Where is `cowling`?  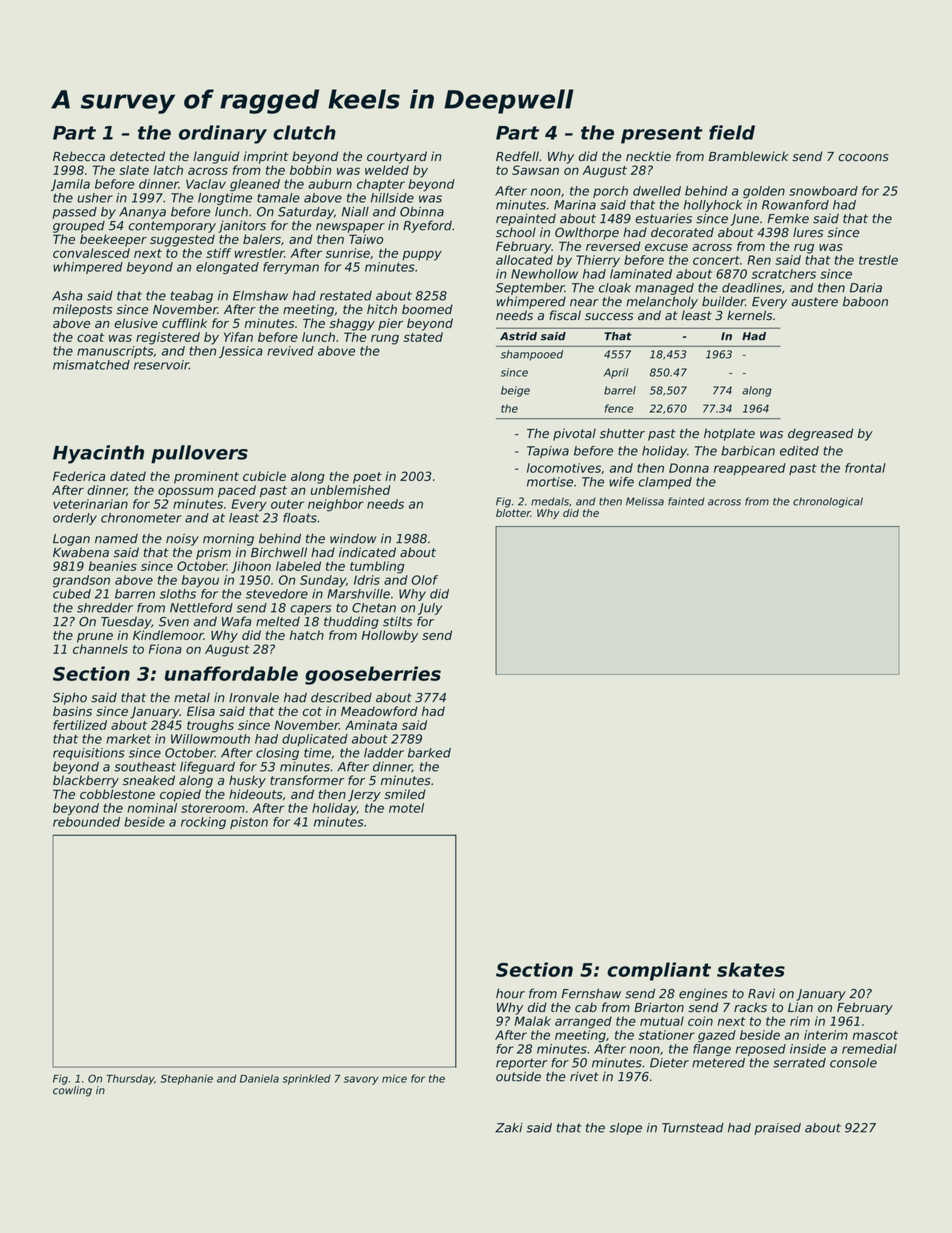 cowling is located at coordinates (72, 1091).
